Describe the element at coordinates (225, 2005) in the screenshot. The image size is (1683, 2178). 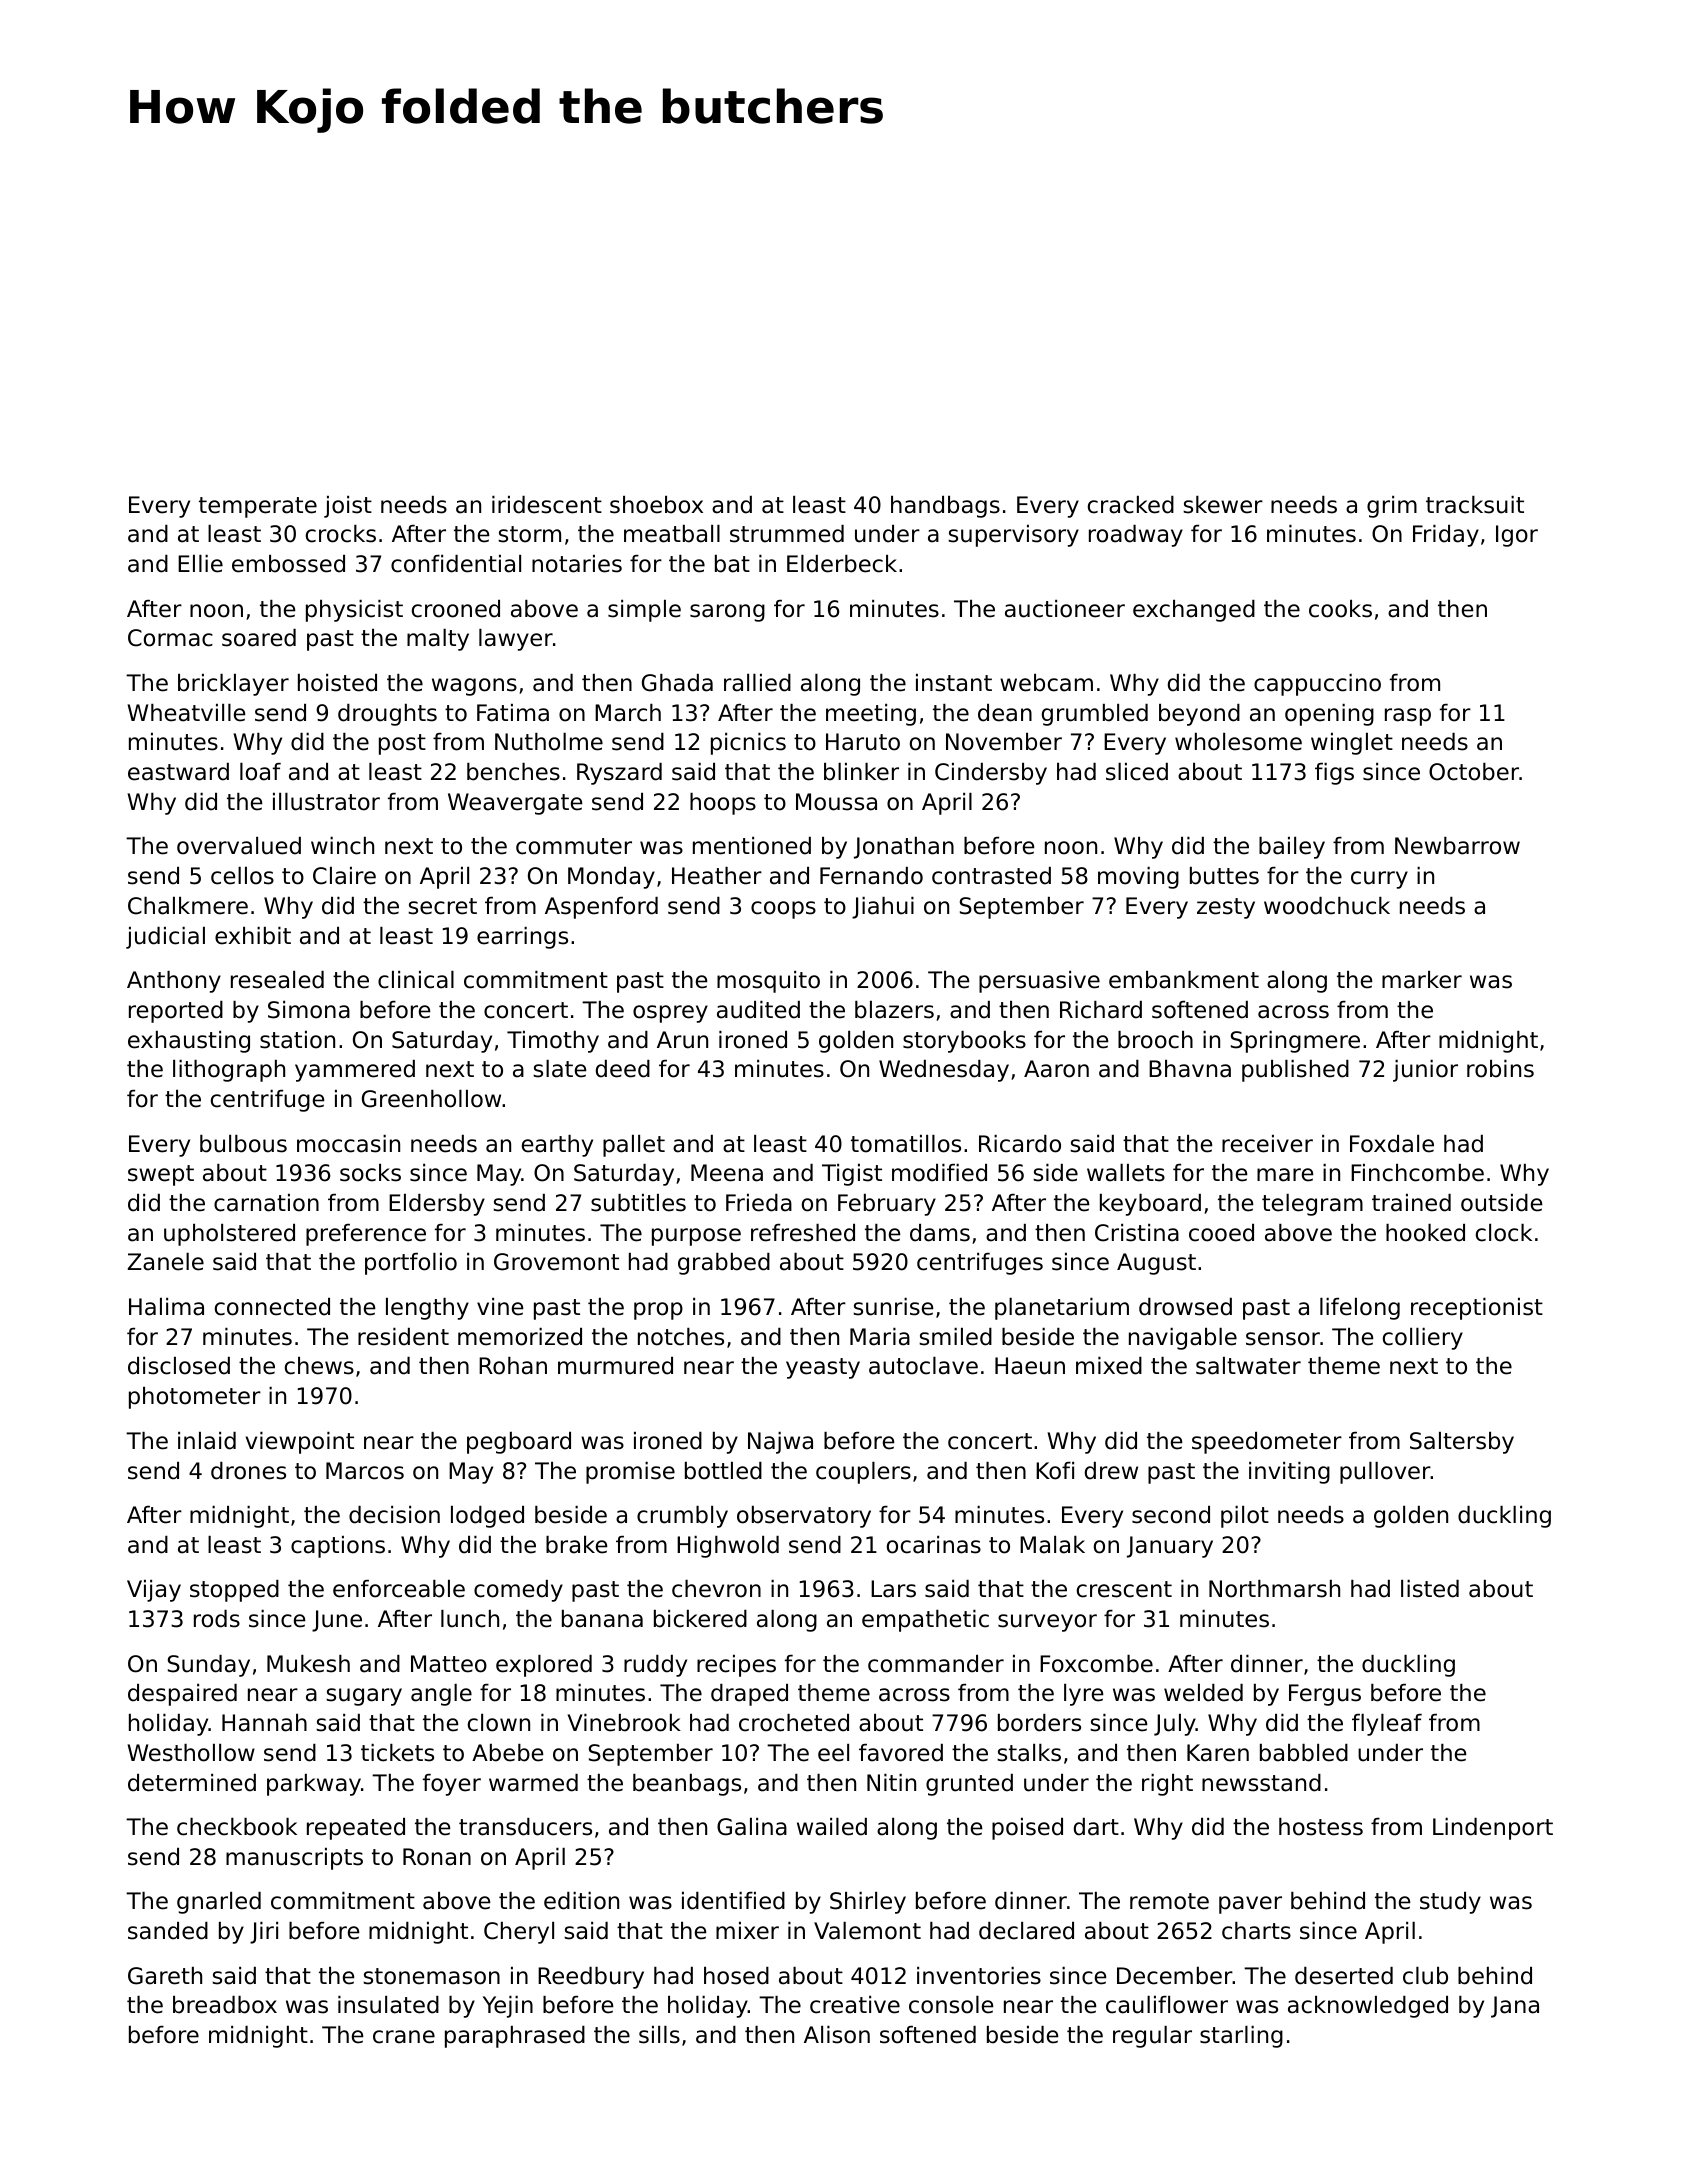
I see `breadbox` at that location.
